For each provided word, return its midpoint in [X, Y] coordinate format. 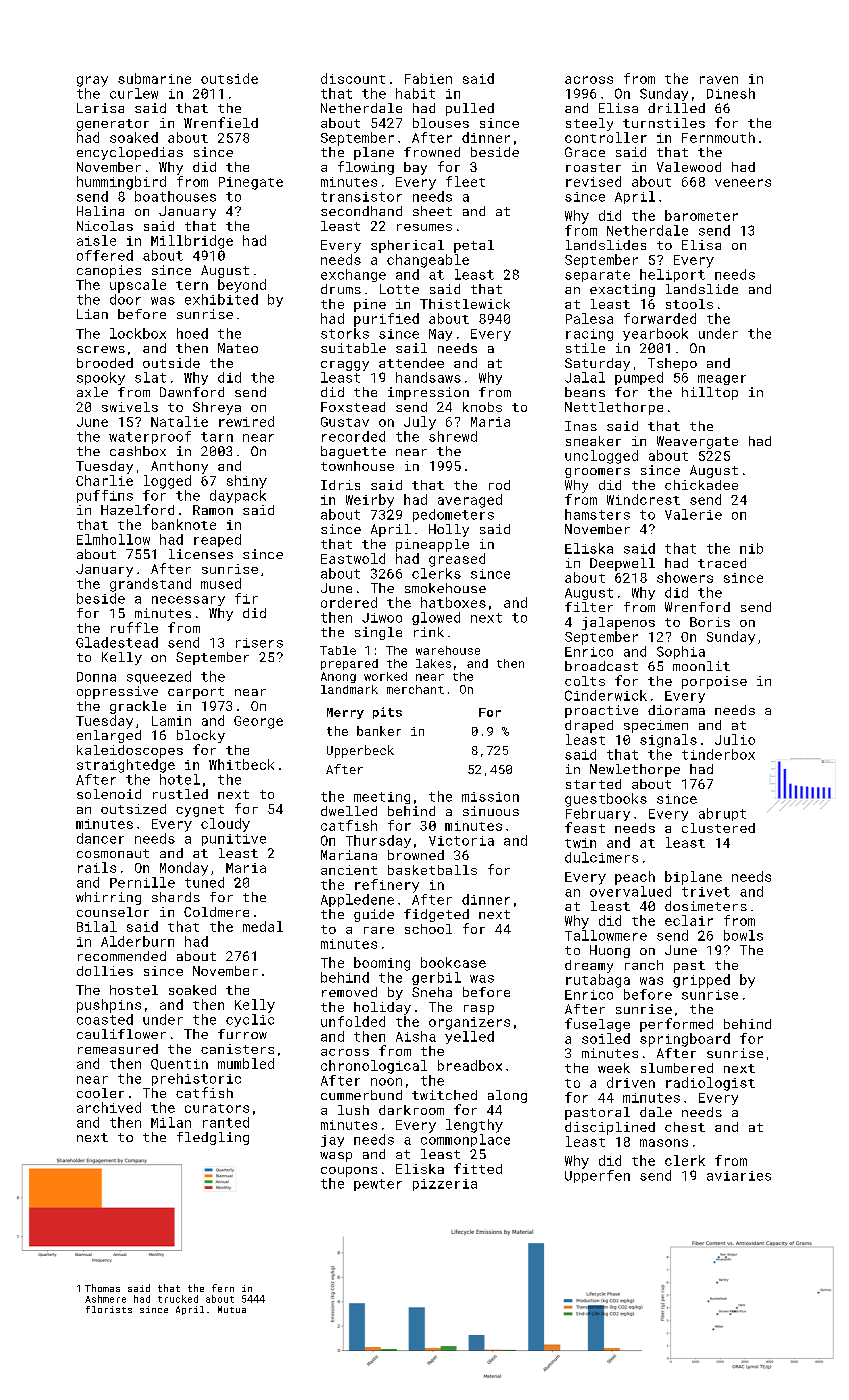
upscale [138, 286]
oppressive [117, 692]
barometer [701, 215]
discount [353, 78]
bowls [743, 935]
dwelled [349, 811]
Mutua [232, 1309]
